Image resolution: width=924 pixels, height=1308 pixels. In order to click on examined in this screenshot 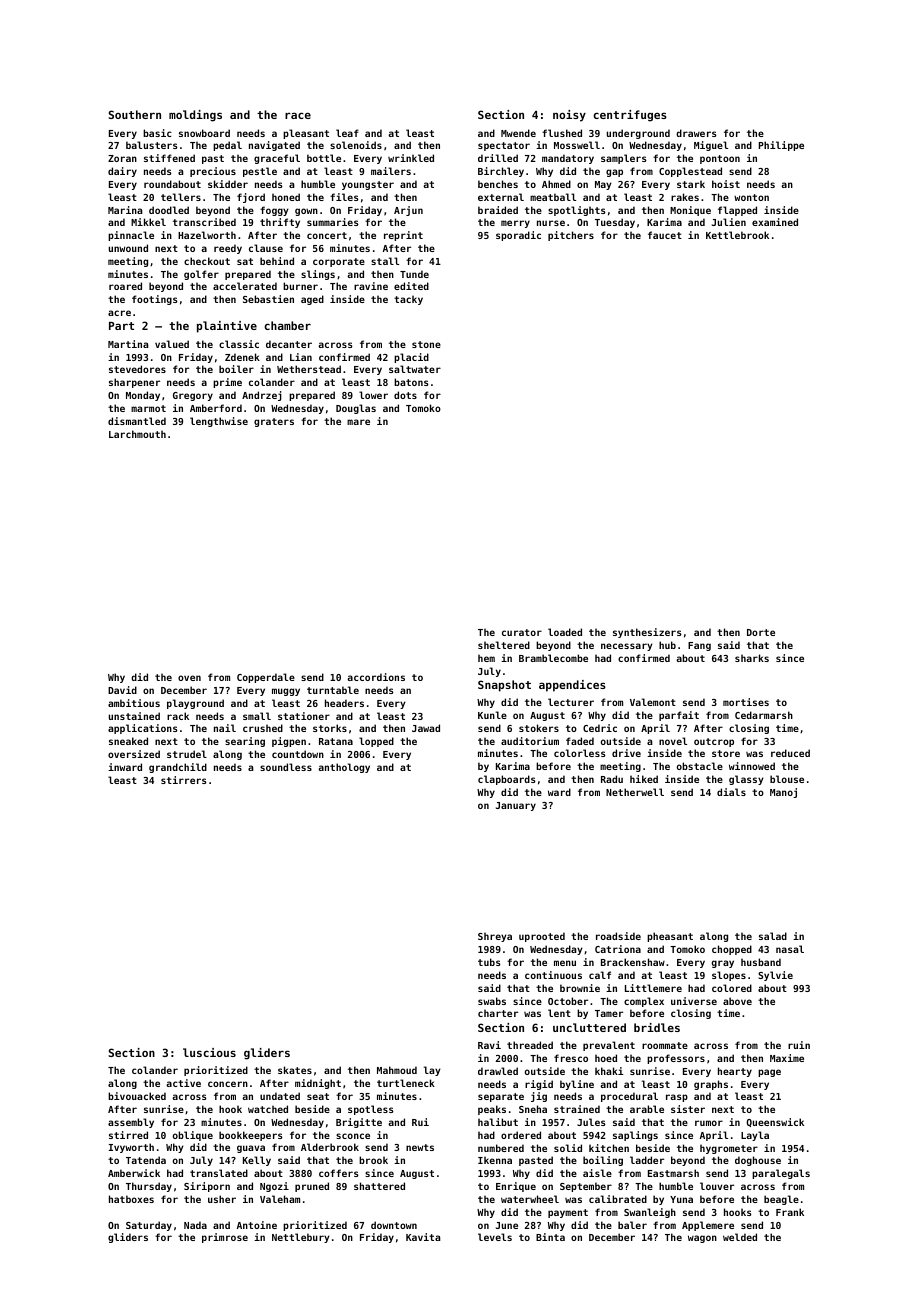, I will do `click(775, 222)`.
